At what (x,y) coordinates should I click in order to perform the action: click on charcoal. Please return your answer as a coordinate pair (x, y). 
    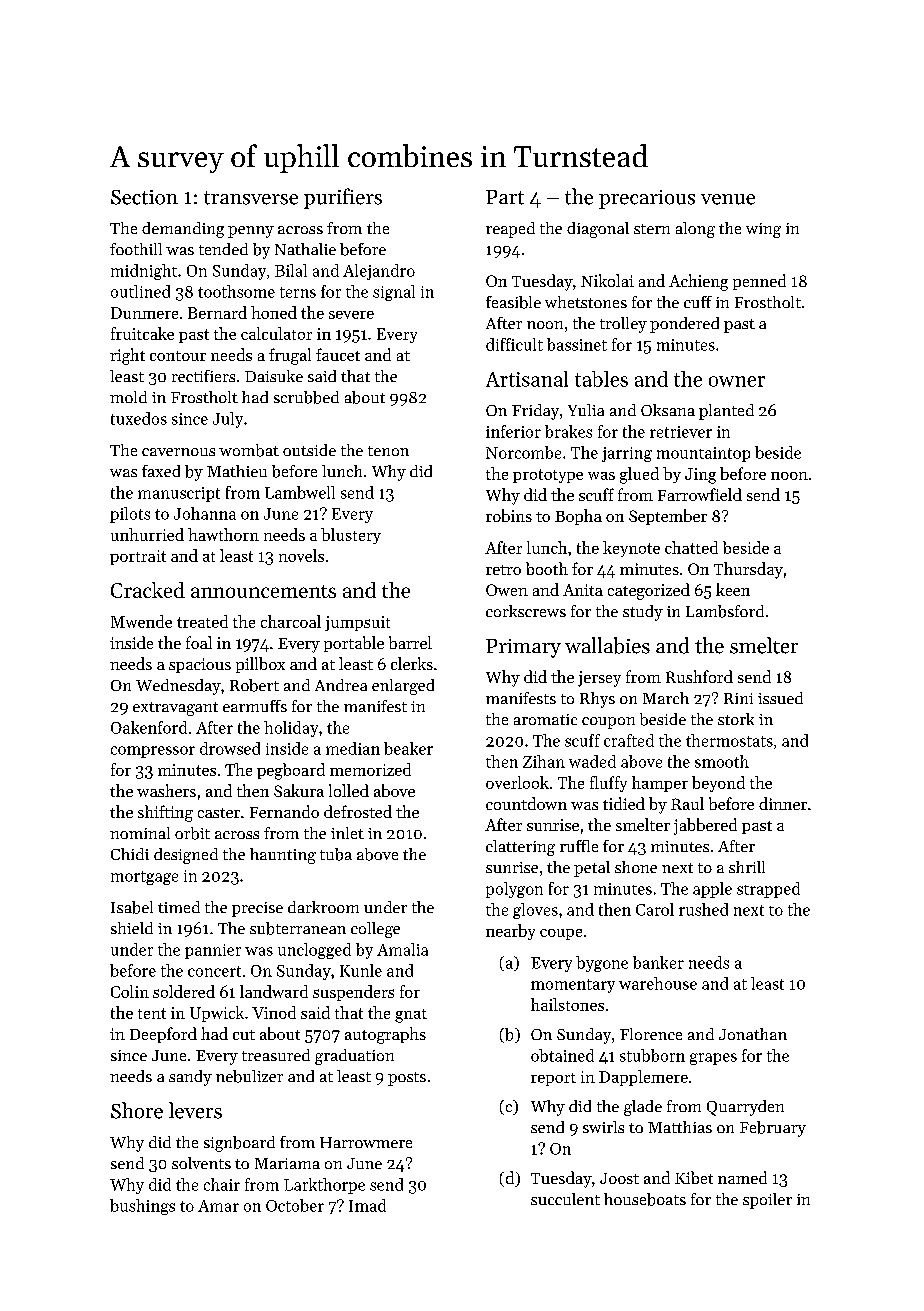
    Looking at the image, I should click on (291, 621).
